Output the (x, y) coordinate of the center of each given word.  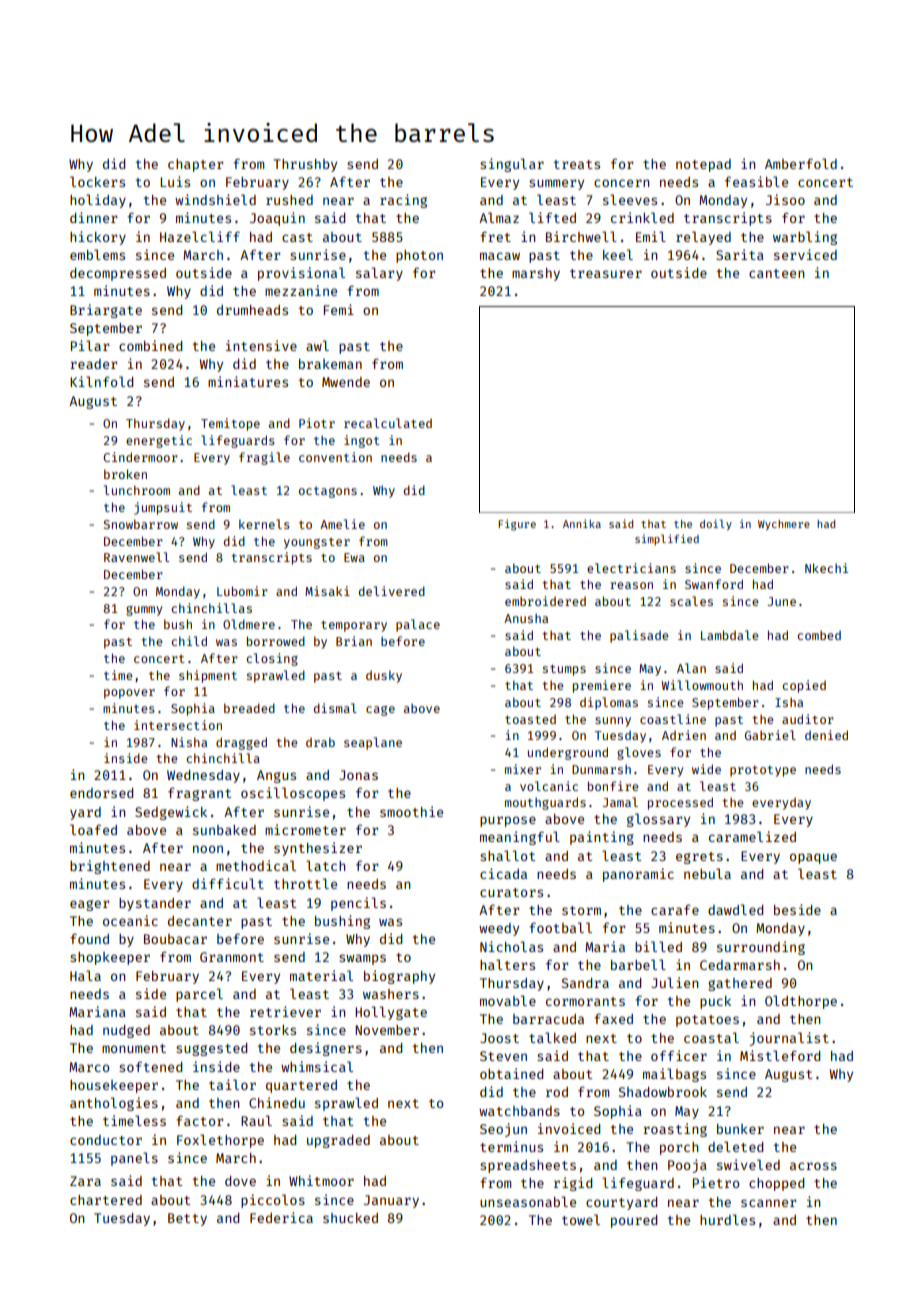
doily (716, 524)
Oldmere (249, 624)
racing (403, 201)
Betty (187, 1219)
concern (621, 183)
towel (581, 1219)
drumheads (252, 310)
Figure (517, 525)
